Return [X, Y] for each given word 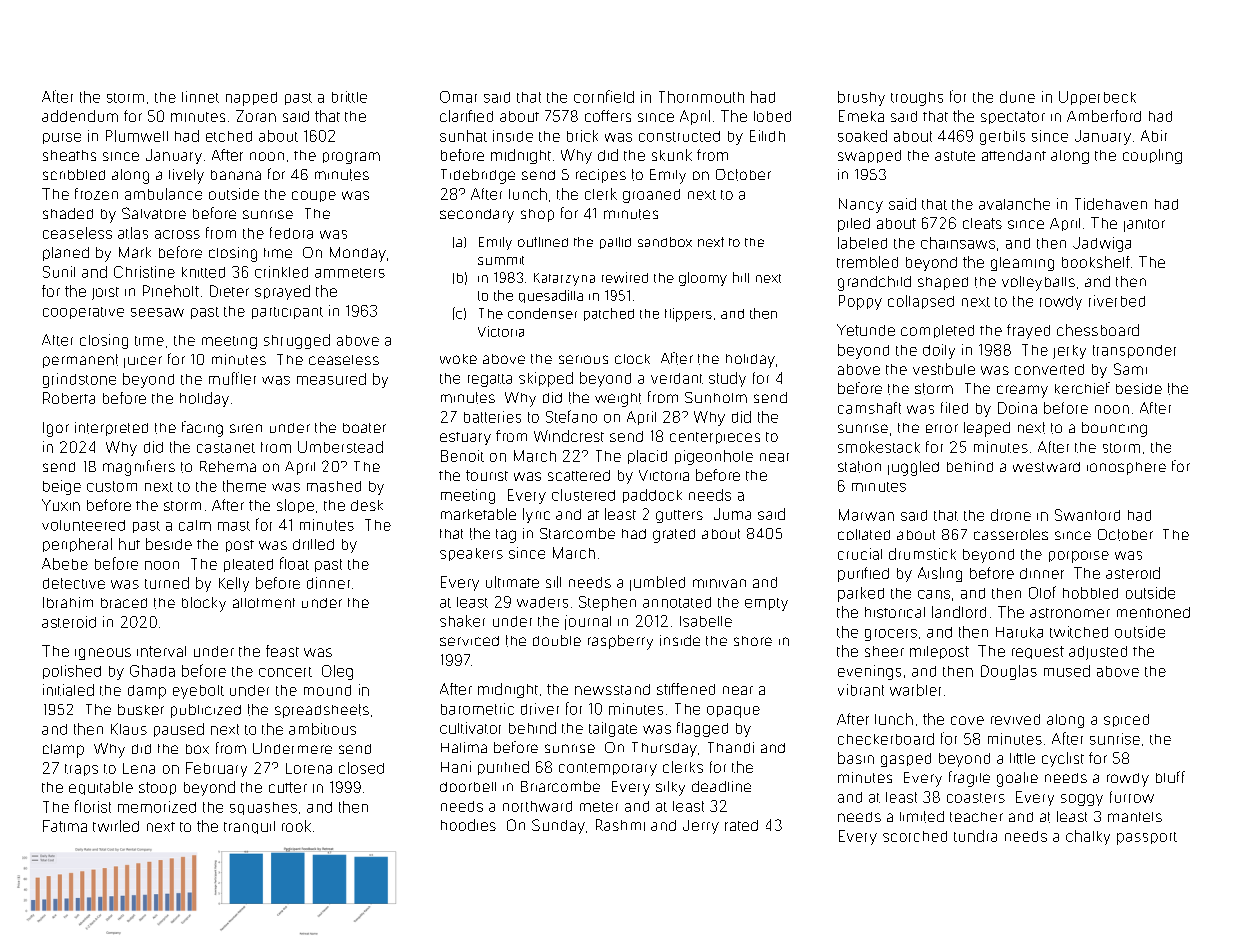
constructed [679, 136]
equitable [101, 788]
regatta [490, 380]
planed [66, 254]
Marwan [866, 515]
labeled [862, 243]
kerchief [1082, 388]
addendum [80, 116]
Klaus [129, 729]
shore [753, 641]
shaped [943, 283]
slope [295, 506]
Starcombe [577, 533]
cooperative [83, 313]
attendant [1014, 155]
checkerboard [886, 739]
